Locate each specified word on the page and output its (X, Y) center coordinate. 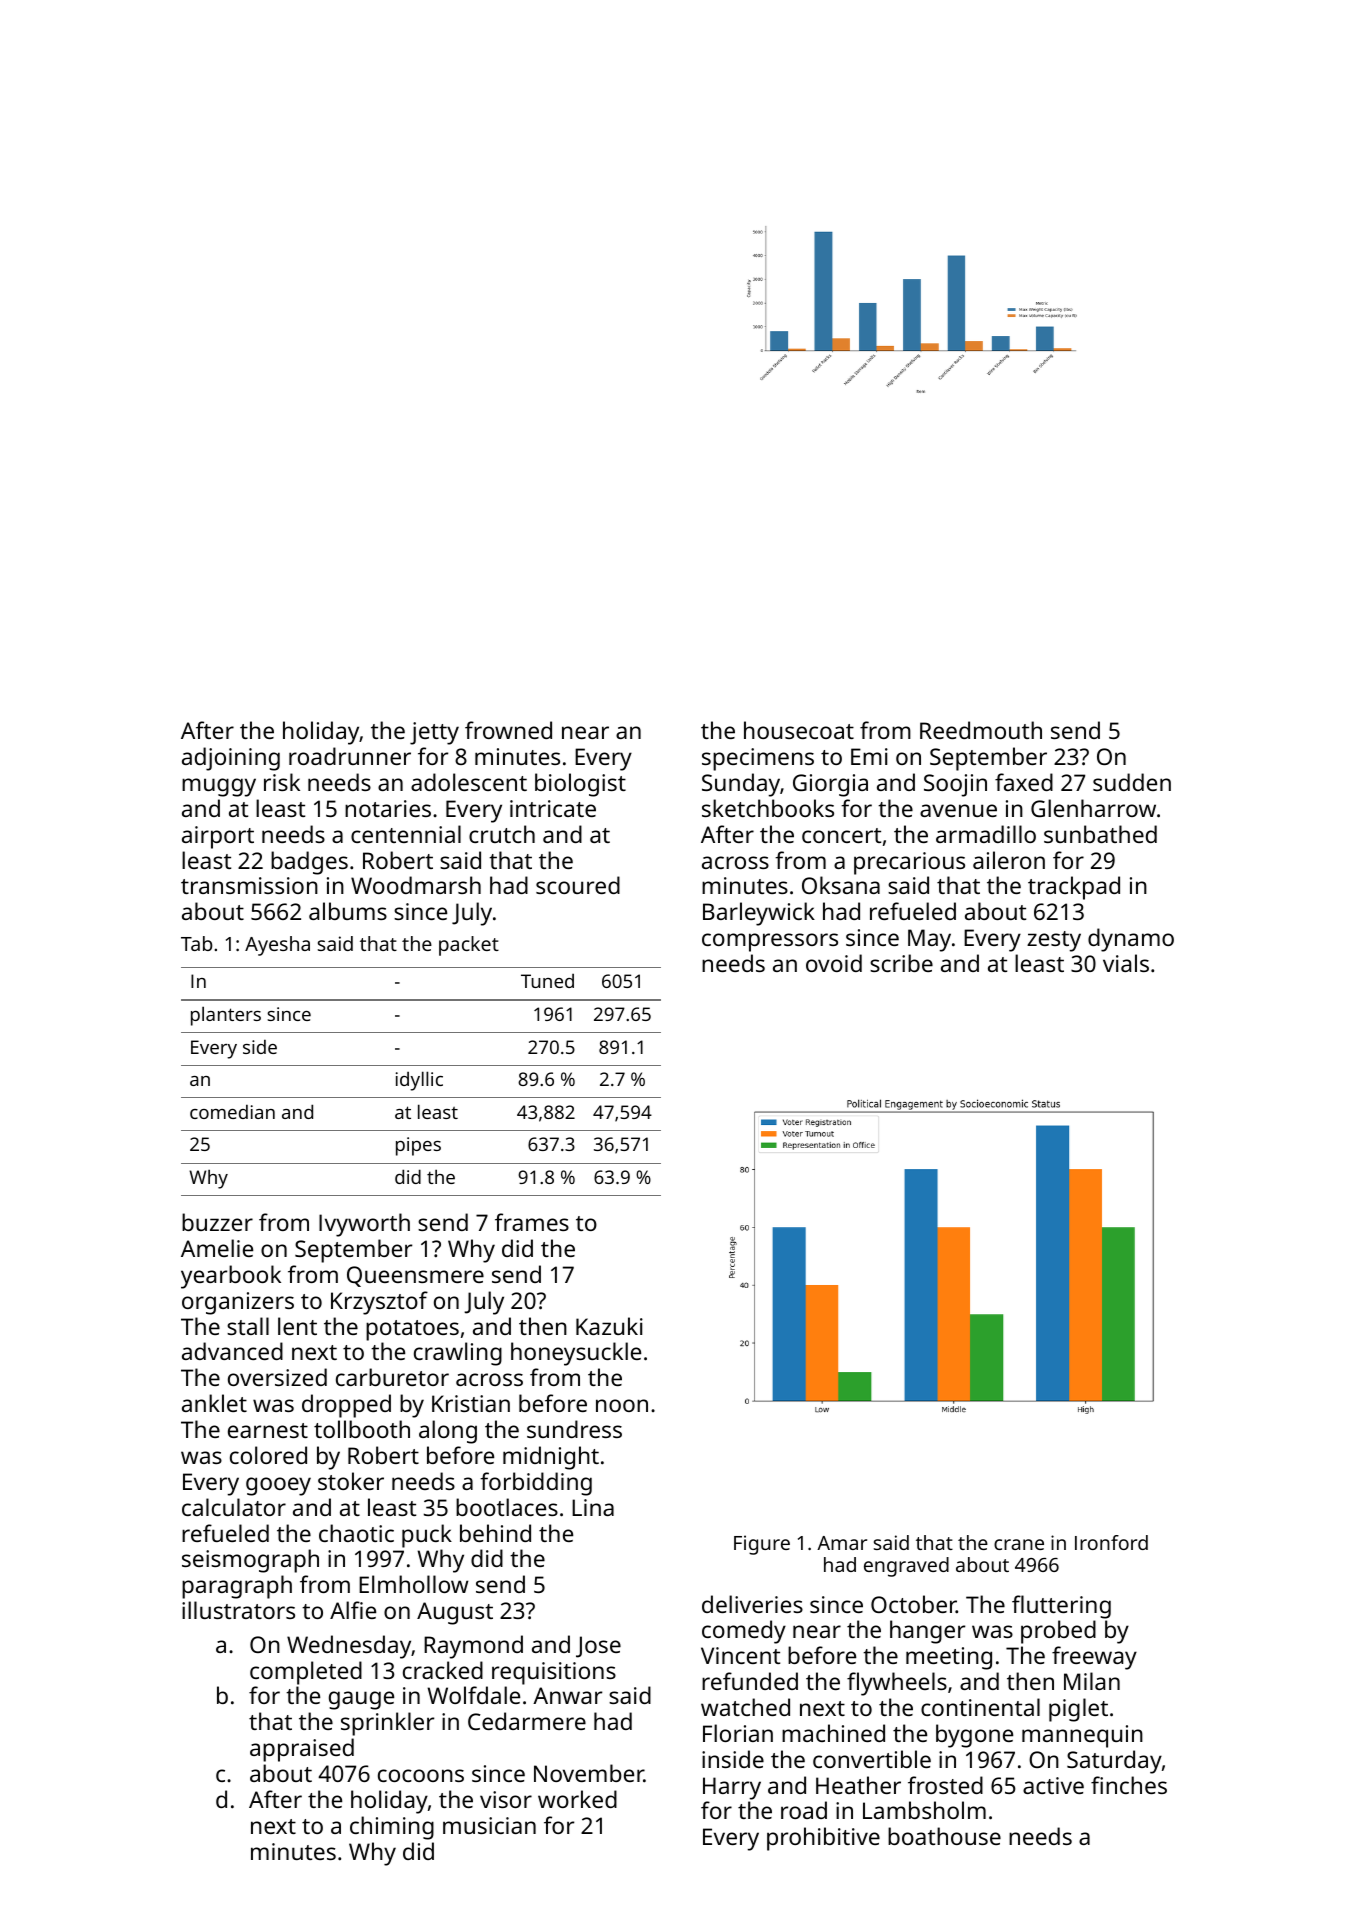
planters (226, 1016)
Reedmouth (981, 730)
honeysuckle (576, 1354)
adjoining (231, 759)
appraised (302, 1750)
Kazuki (609, 1326)
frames (532, 1222)
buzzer (217, 1222)
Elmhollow (414, 1584)
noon (622, 1405)
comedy (744, 1632)
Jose (598, 1647)
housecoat (799, 730)
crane (1019, 1544)
